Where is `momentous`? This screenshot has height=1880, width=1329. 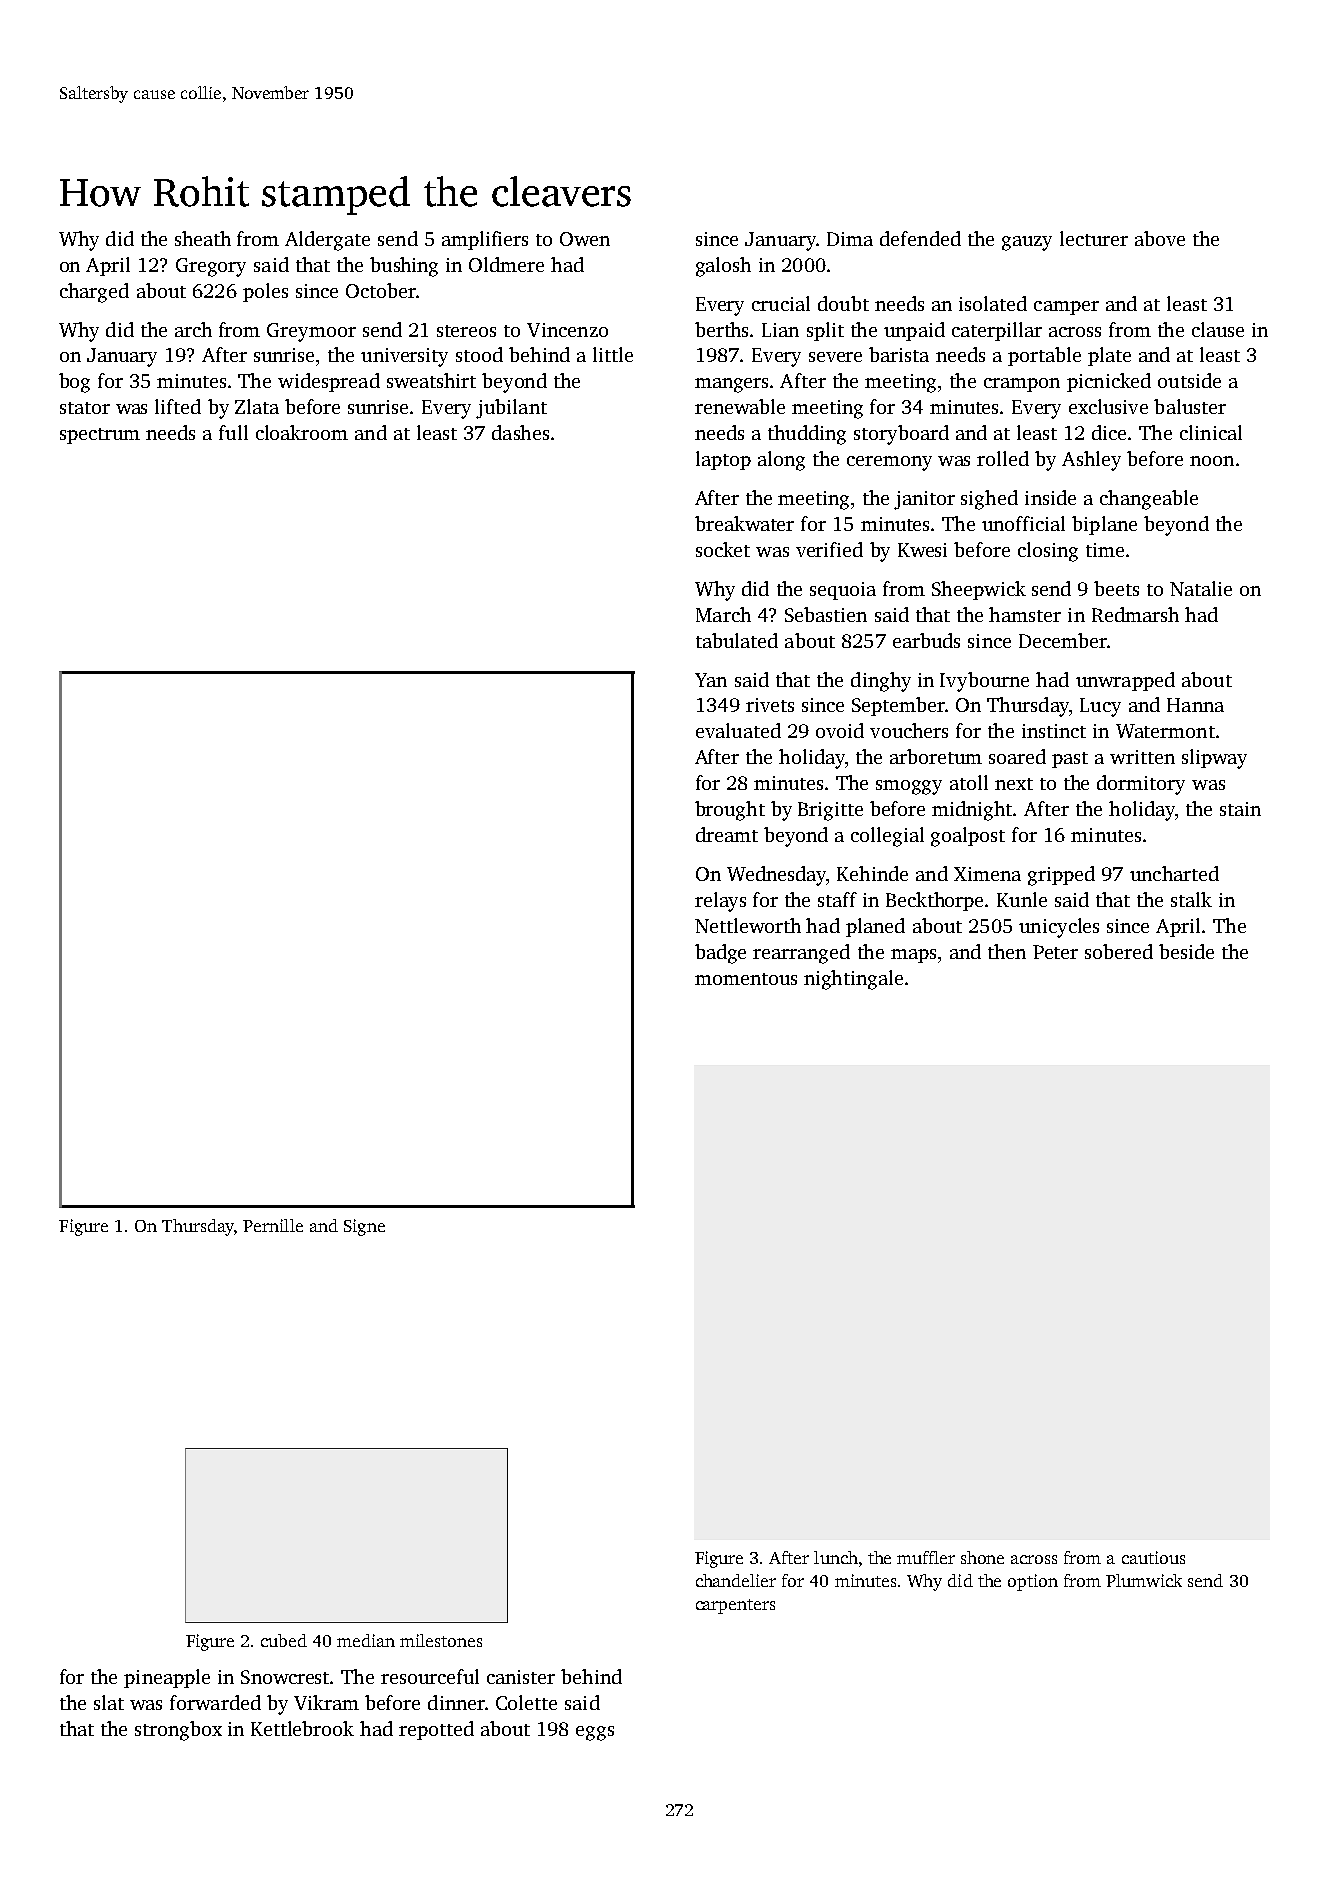
momentous is located at coordinates (746, 979).
